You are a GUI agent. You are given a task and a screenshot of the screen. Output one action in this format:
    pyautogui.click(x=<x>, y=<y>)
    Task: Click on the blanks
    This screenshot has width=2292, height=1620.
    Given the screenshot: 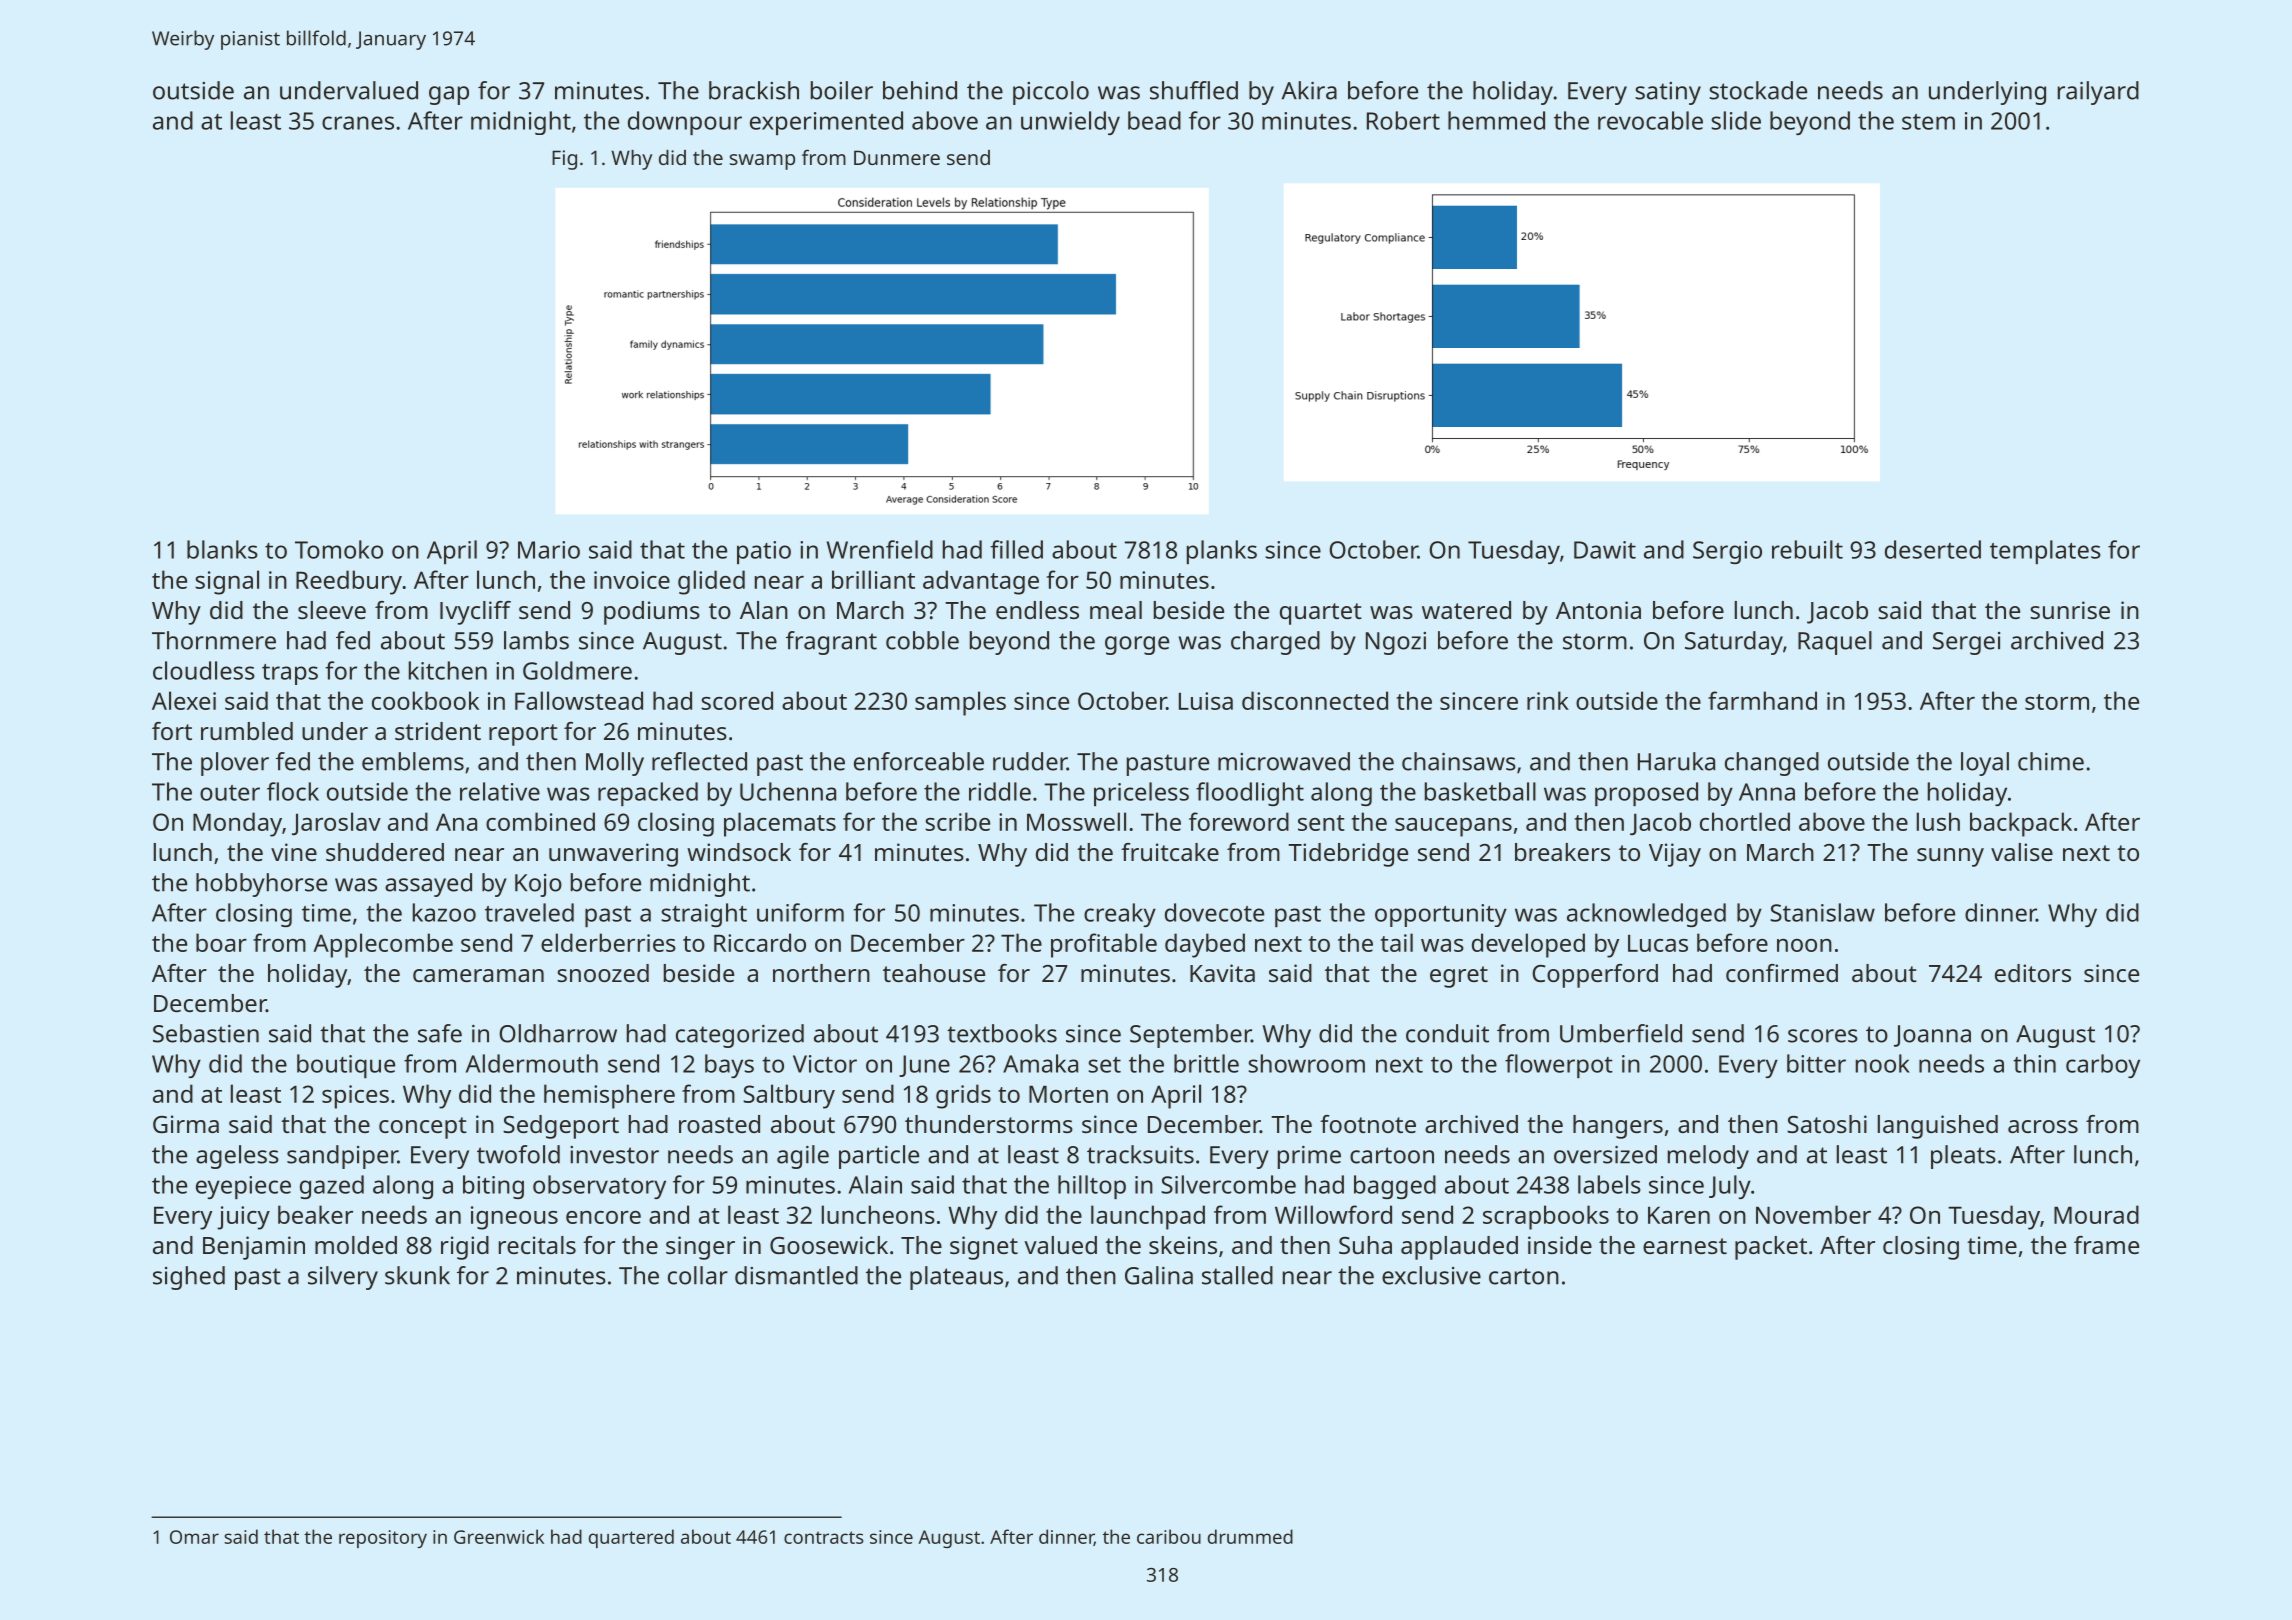 What is the action you would take?
    pyautogui.click(x=222, y=549)
